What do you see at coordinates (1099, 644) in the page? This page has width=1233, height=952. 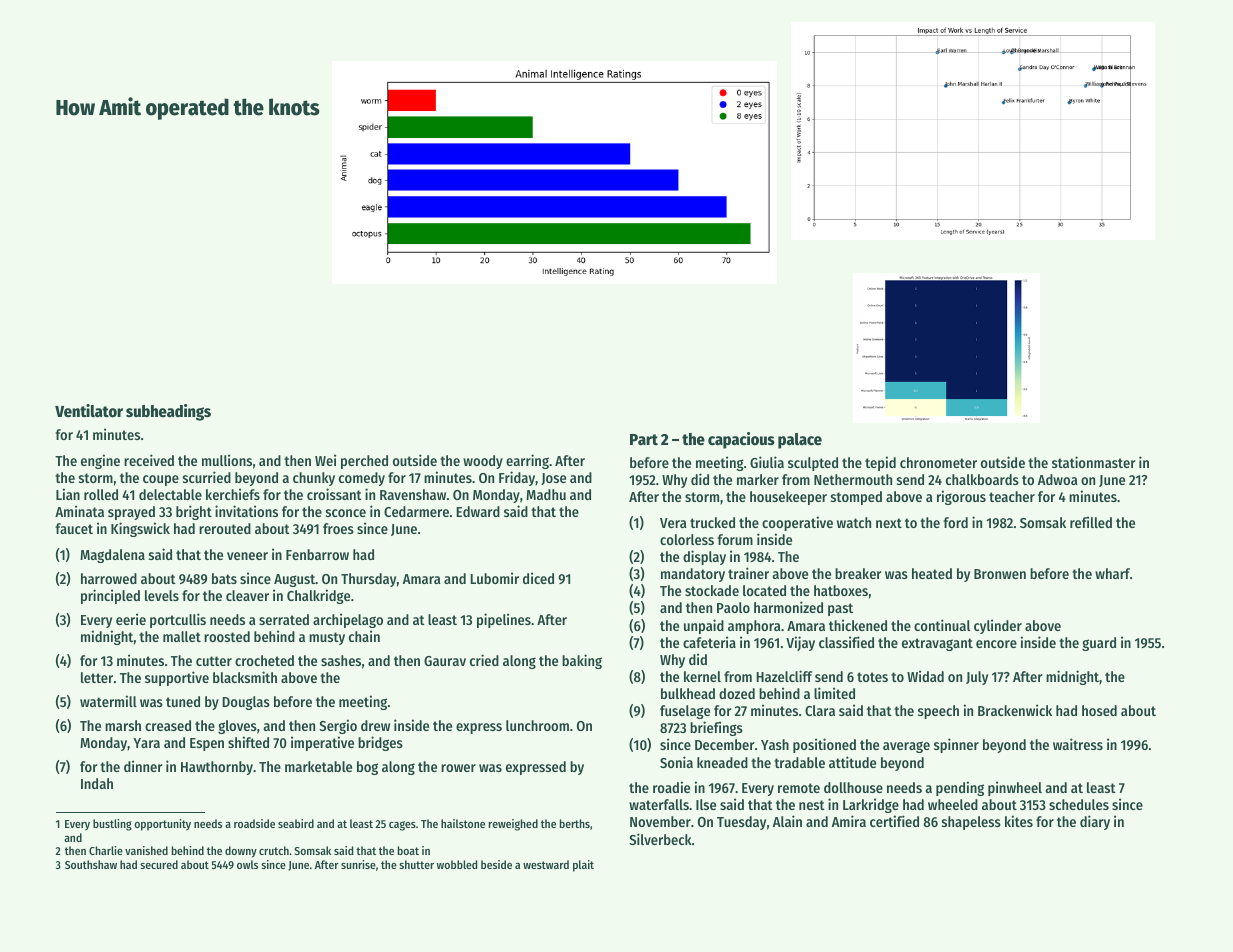 I see `guard` at bounding box center [1099, 644].
